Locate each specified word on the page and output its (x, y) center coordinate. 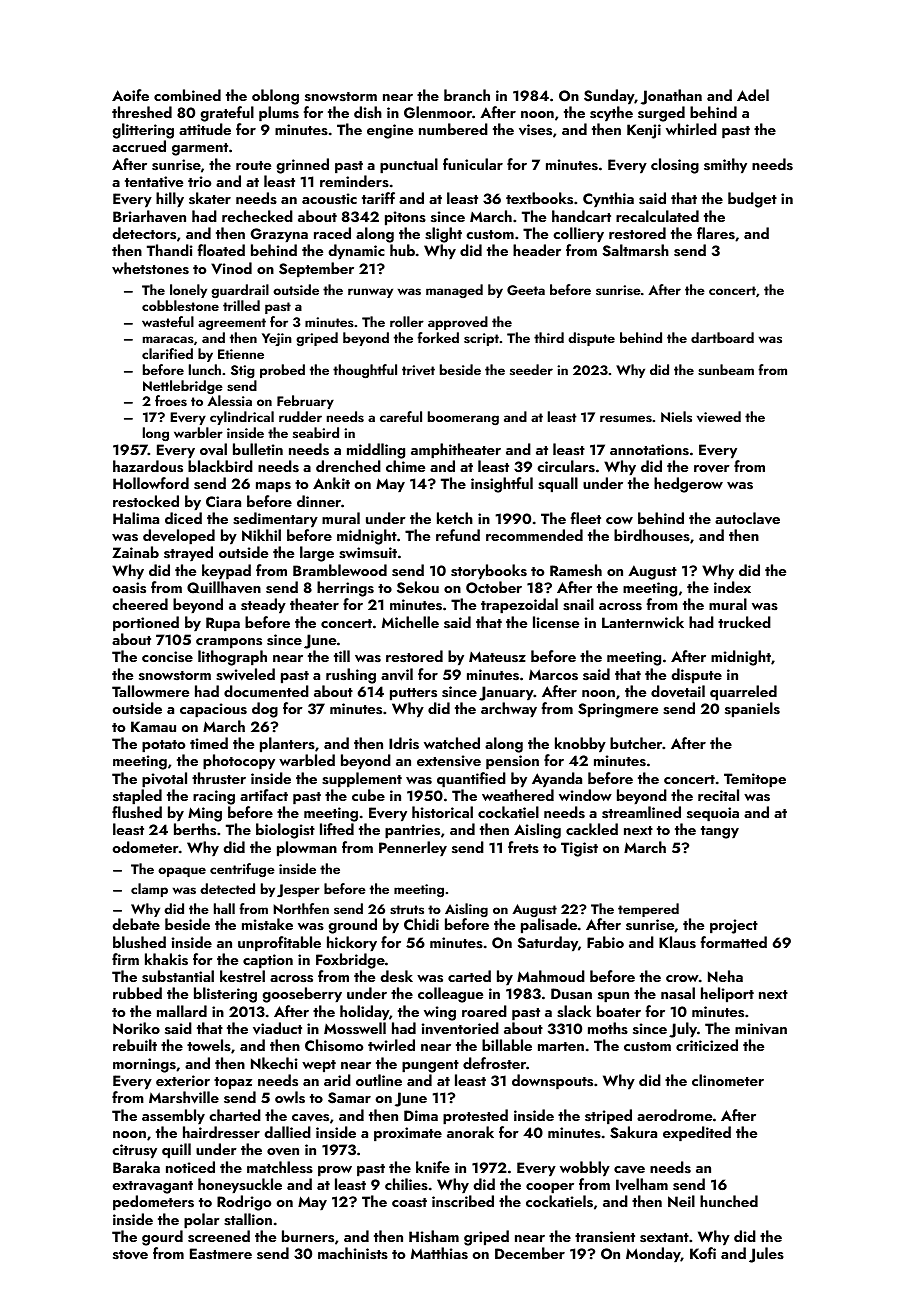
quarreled (743, 693)
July (683, 1030)
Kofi (703, 1253)
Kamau (153, 726)
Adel (753, 95)
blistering (225, 995)
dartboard (722, 337)
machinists (353, 1253)
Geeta (526, 290)
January (506, 693)
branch (467, 95)
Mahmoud (551, 976)
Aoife (130, 95)
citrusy (134, 1151)
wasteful (168, 321)
